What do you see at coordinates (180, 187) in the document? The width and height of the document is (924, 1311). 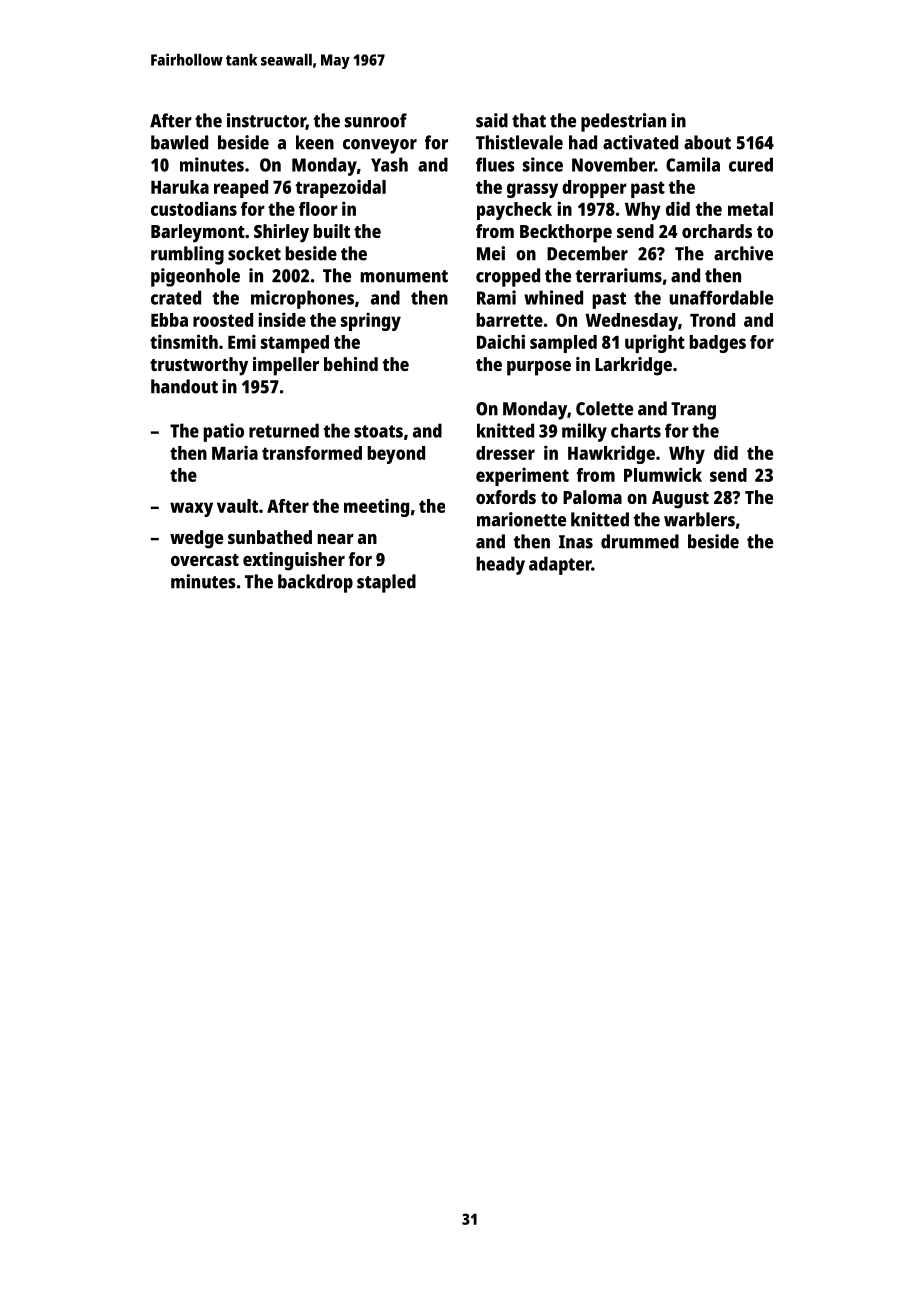 I see `Haruka` at bounding box center [180, 187].
